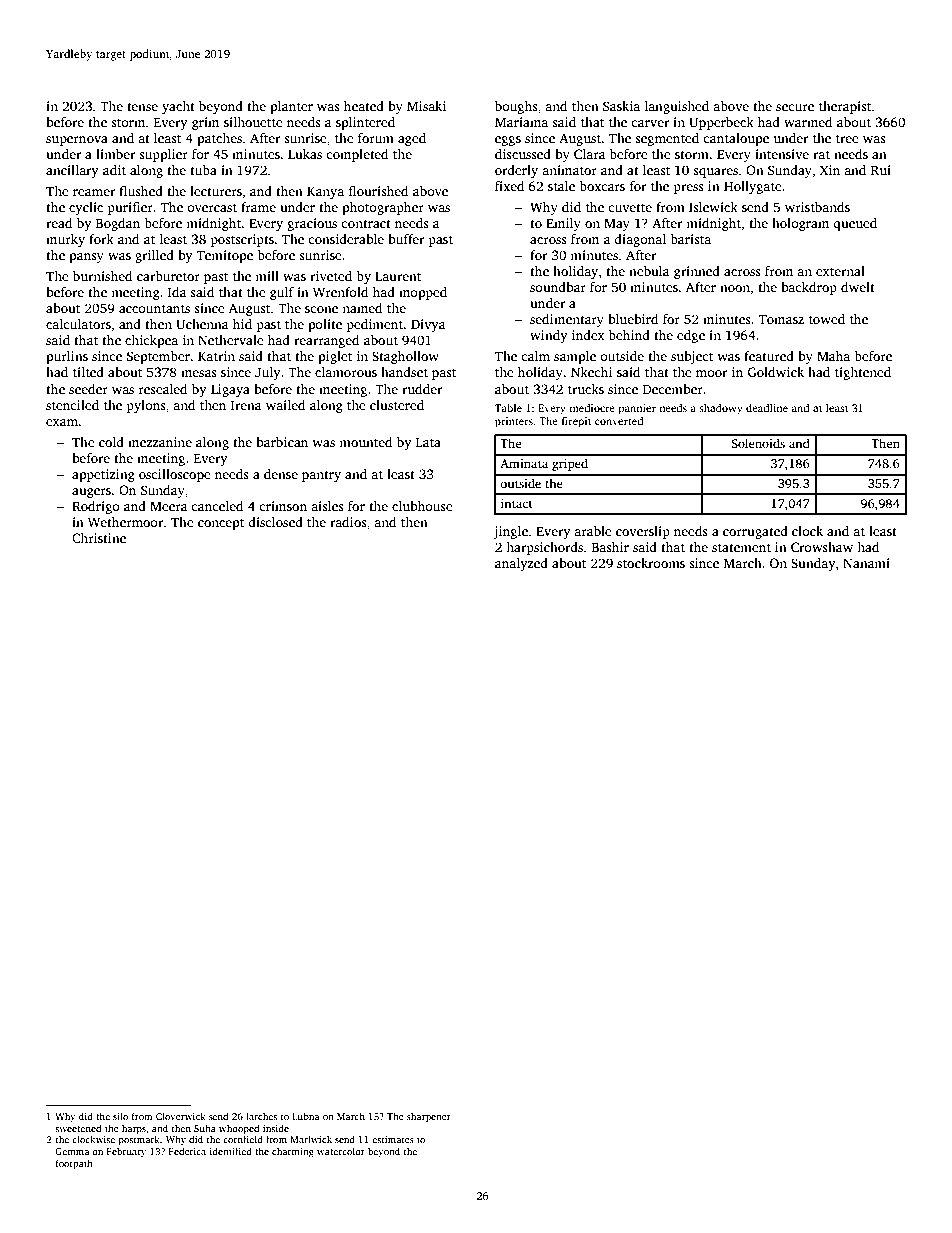  I want to click on Nanami, so click(866, 563).
